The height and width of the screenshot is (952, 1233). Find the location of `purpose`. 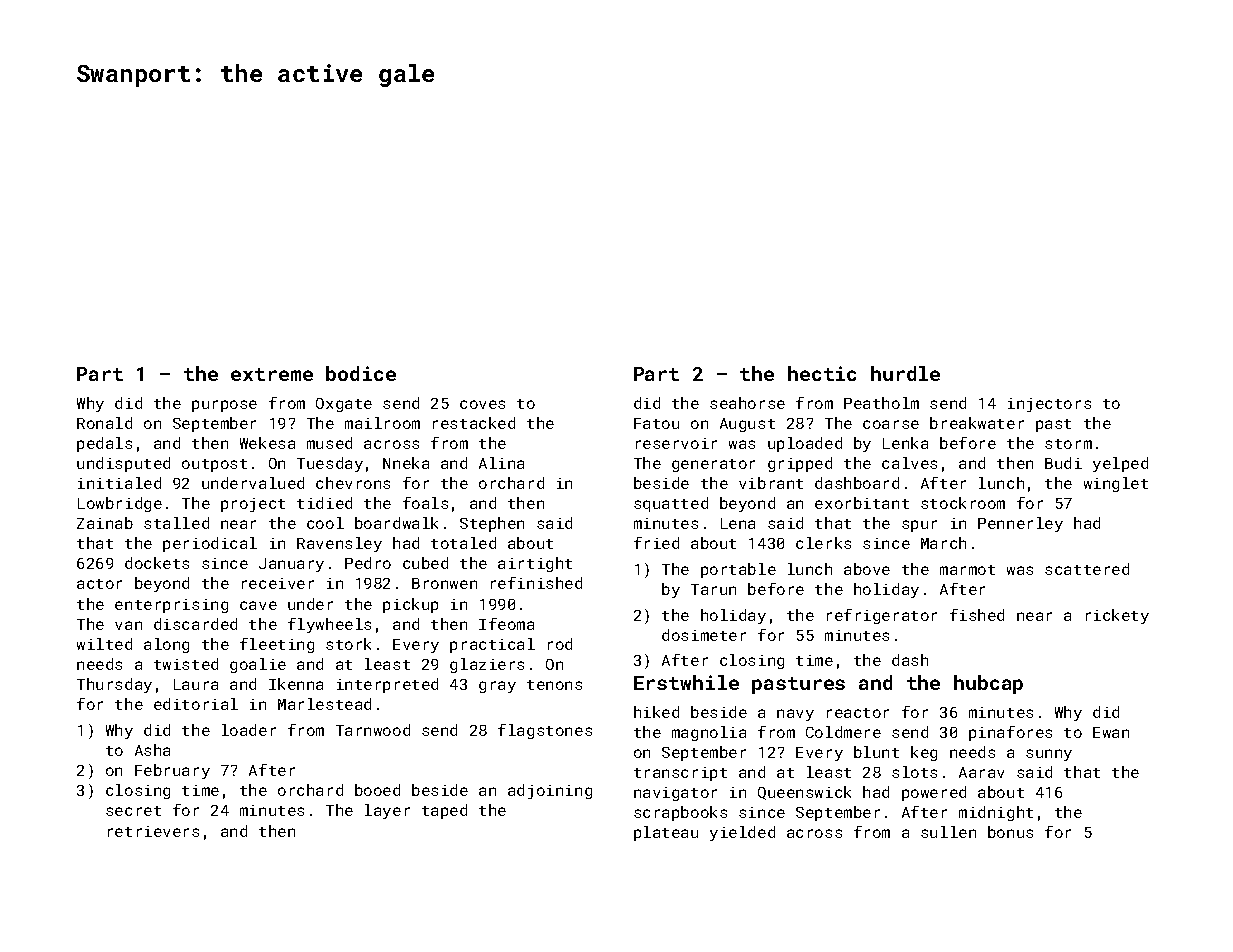

purpose is located at coordinates (224, 406).
